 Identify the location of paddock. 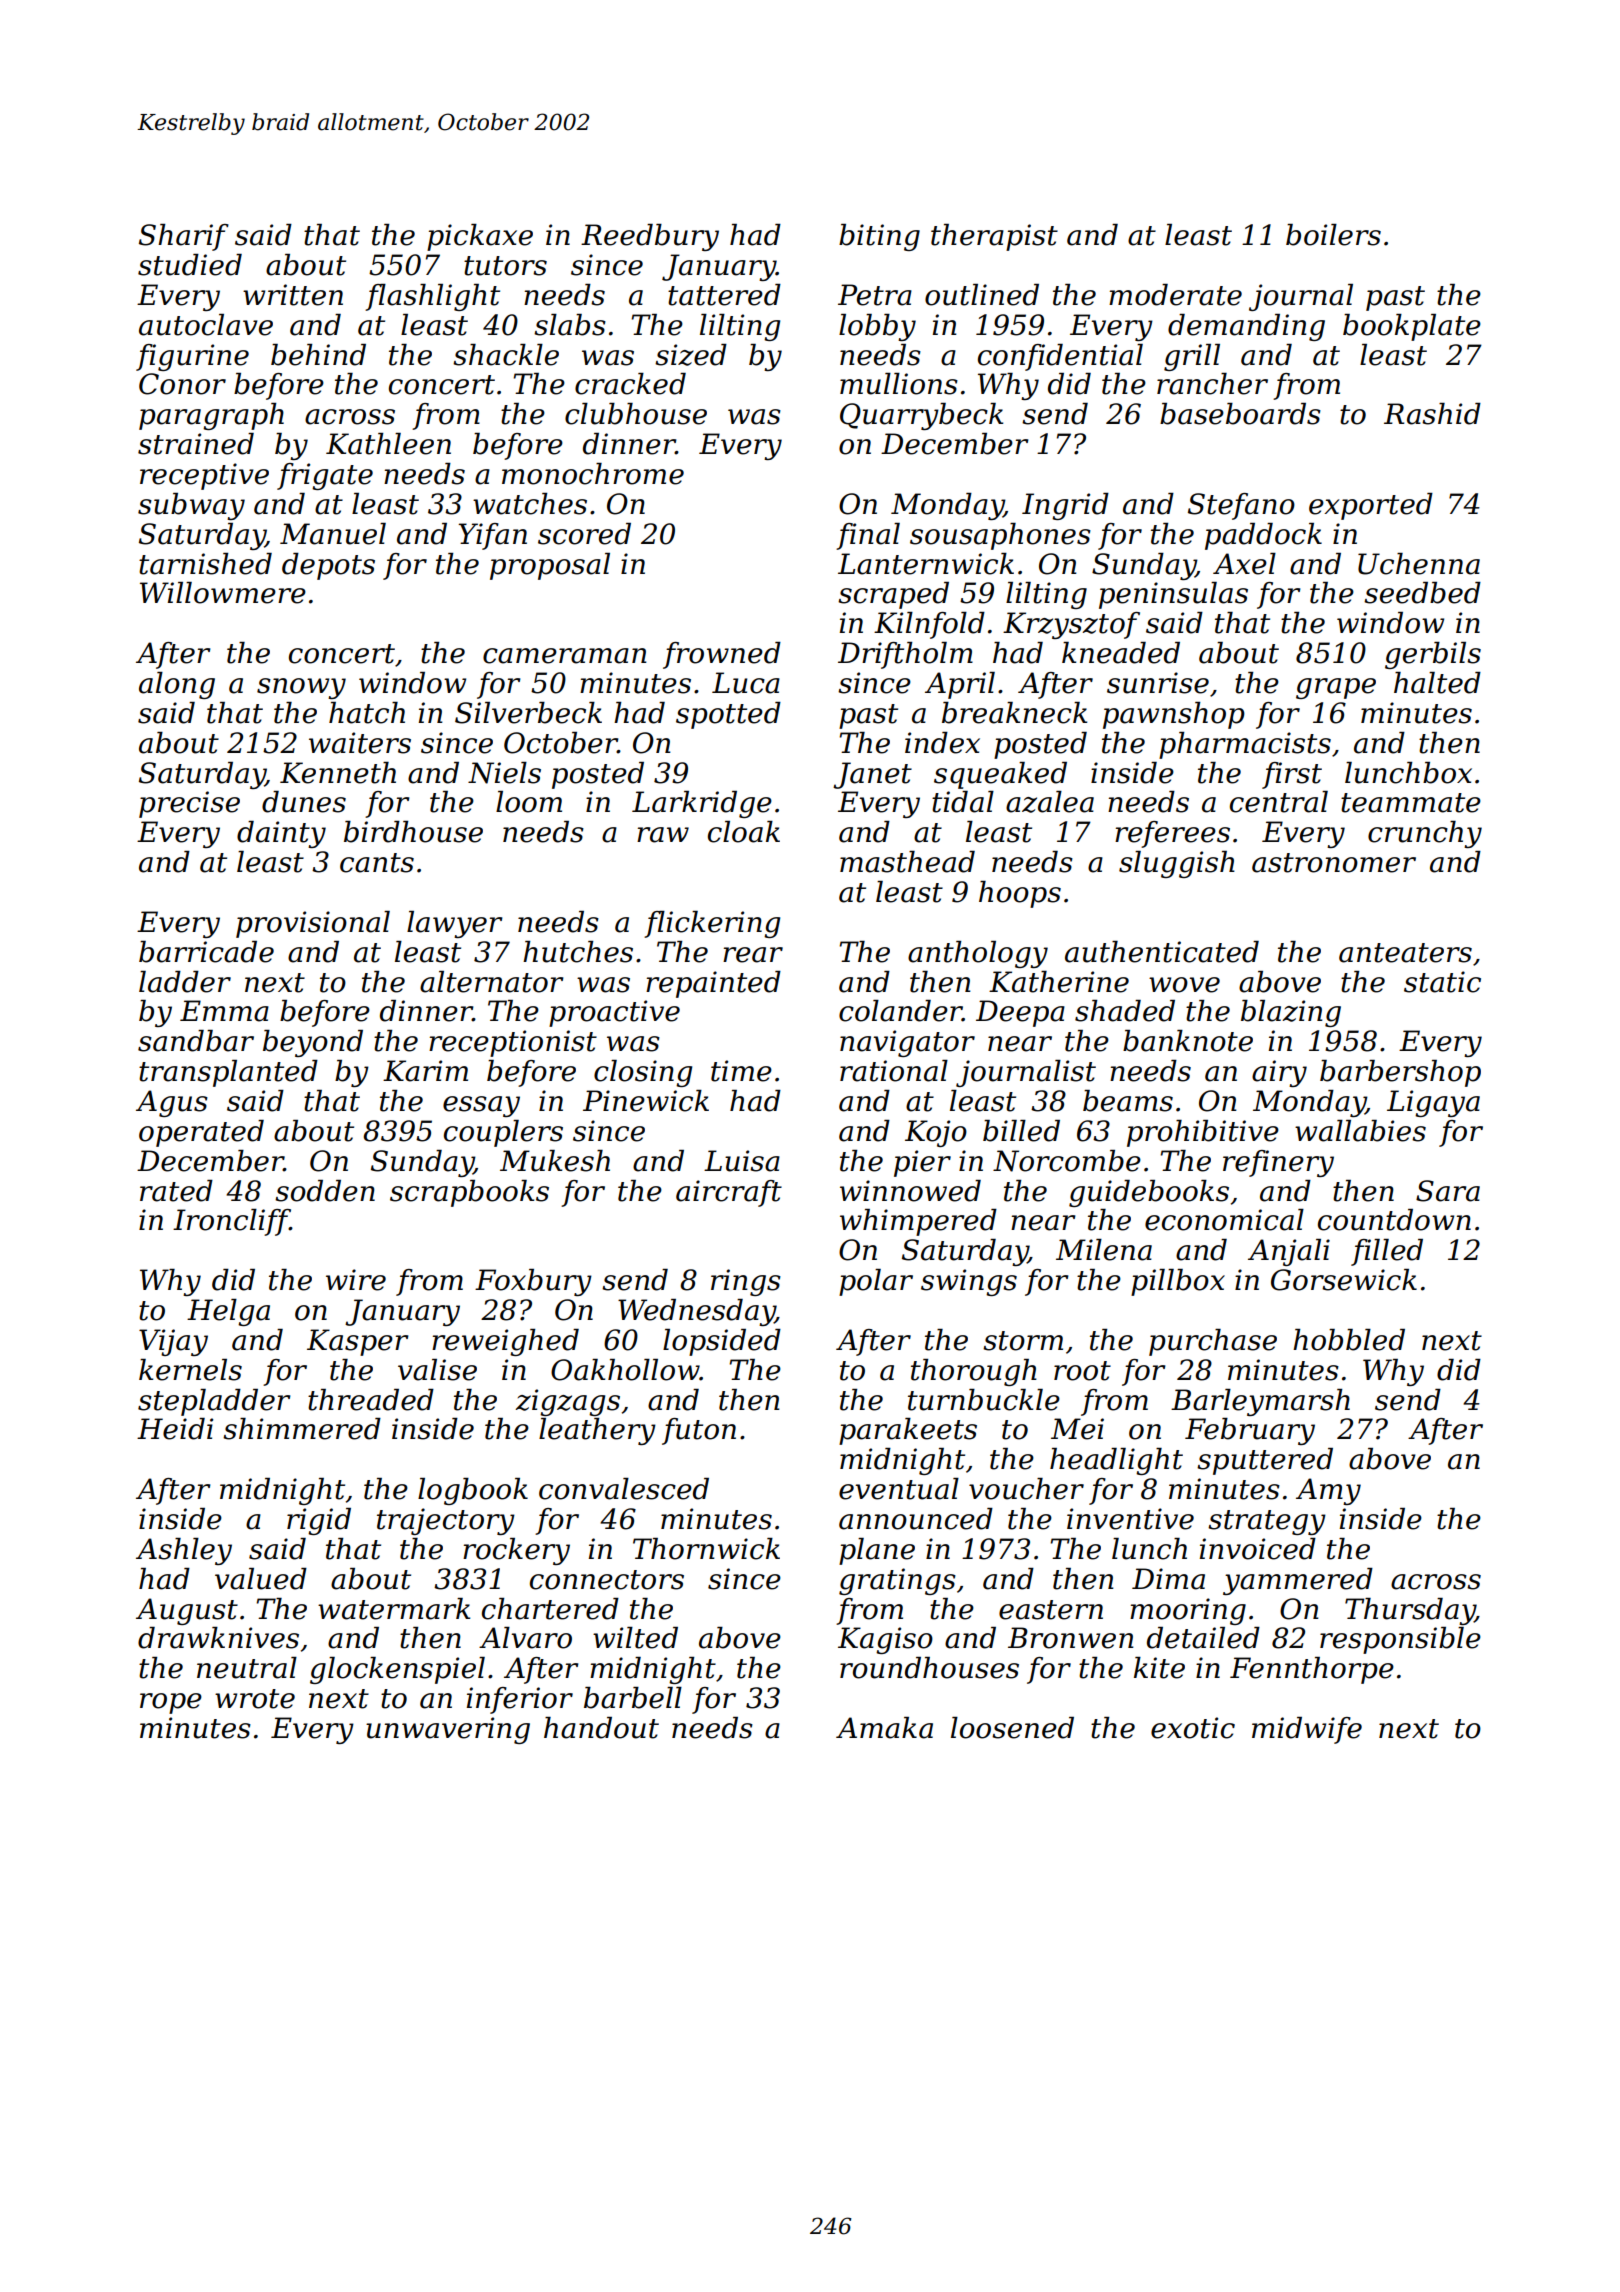
(1263, 536).
